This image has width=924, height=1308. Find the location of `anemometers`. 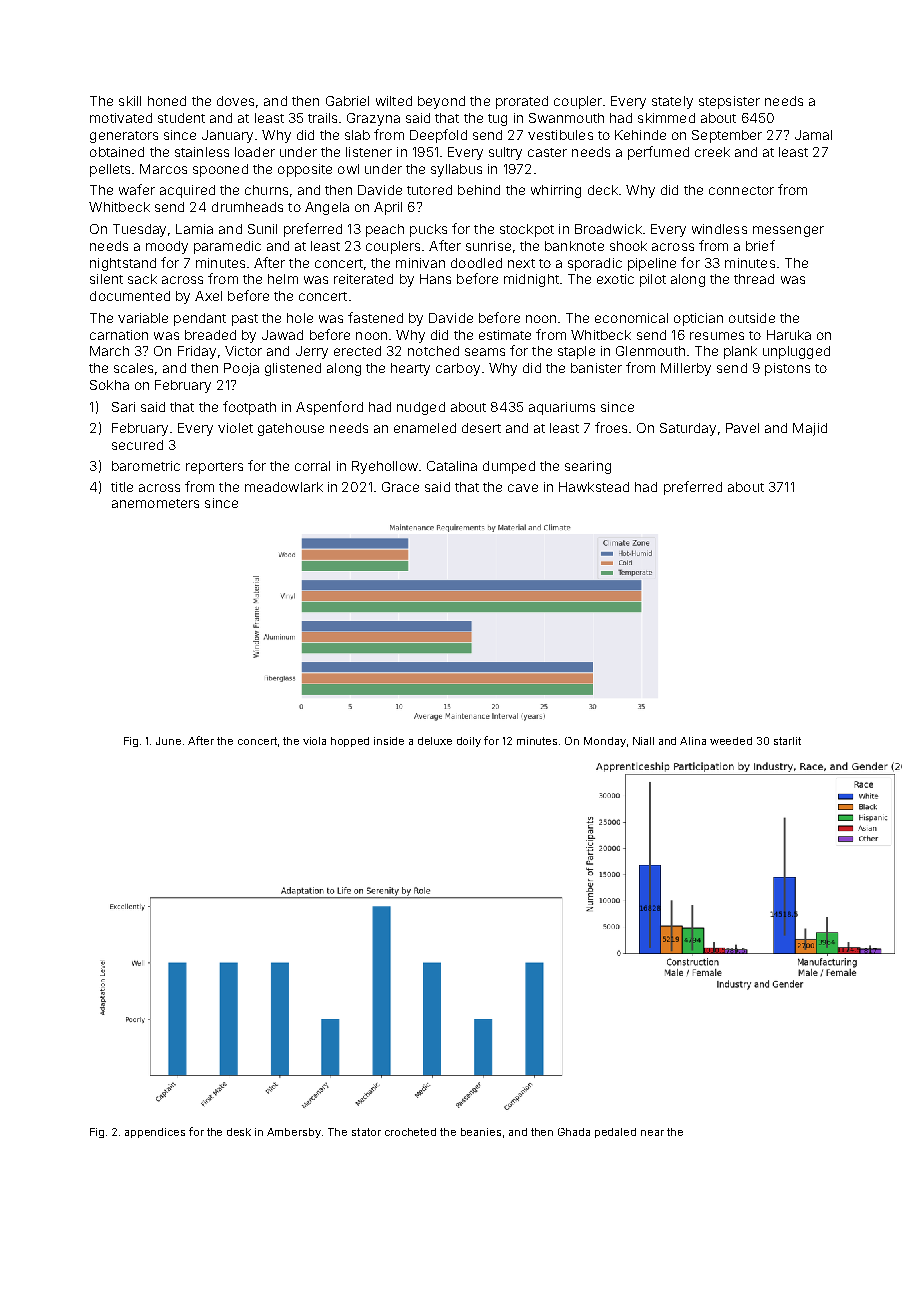

anemometers is located at coordinates (155, 503).
